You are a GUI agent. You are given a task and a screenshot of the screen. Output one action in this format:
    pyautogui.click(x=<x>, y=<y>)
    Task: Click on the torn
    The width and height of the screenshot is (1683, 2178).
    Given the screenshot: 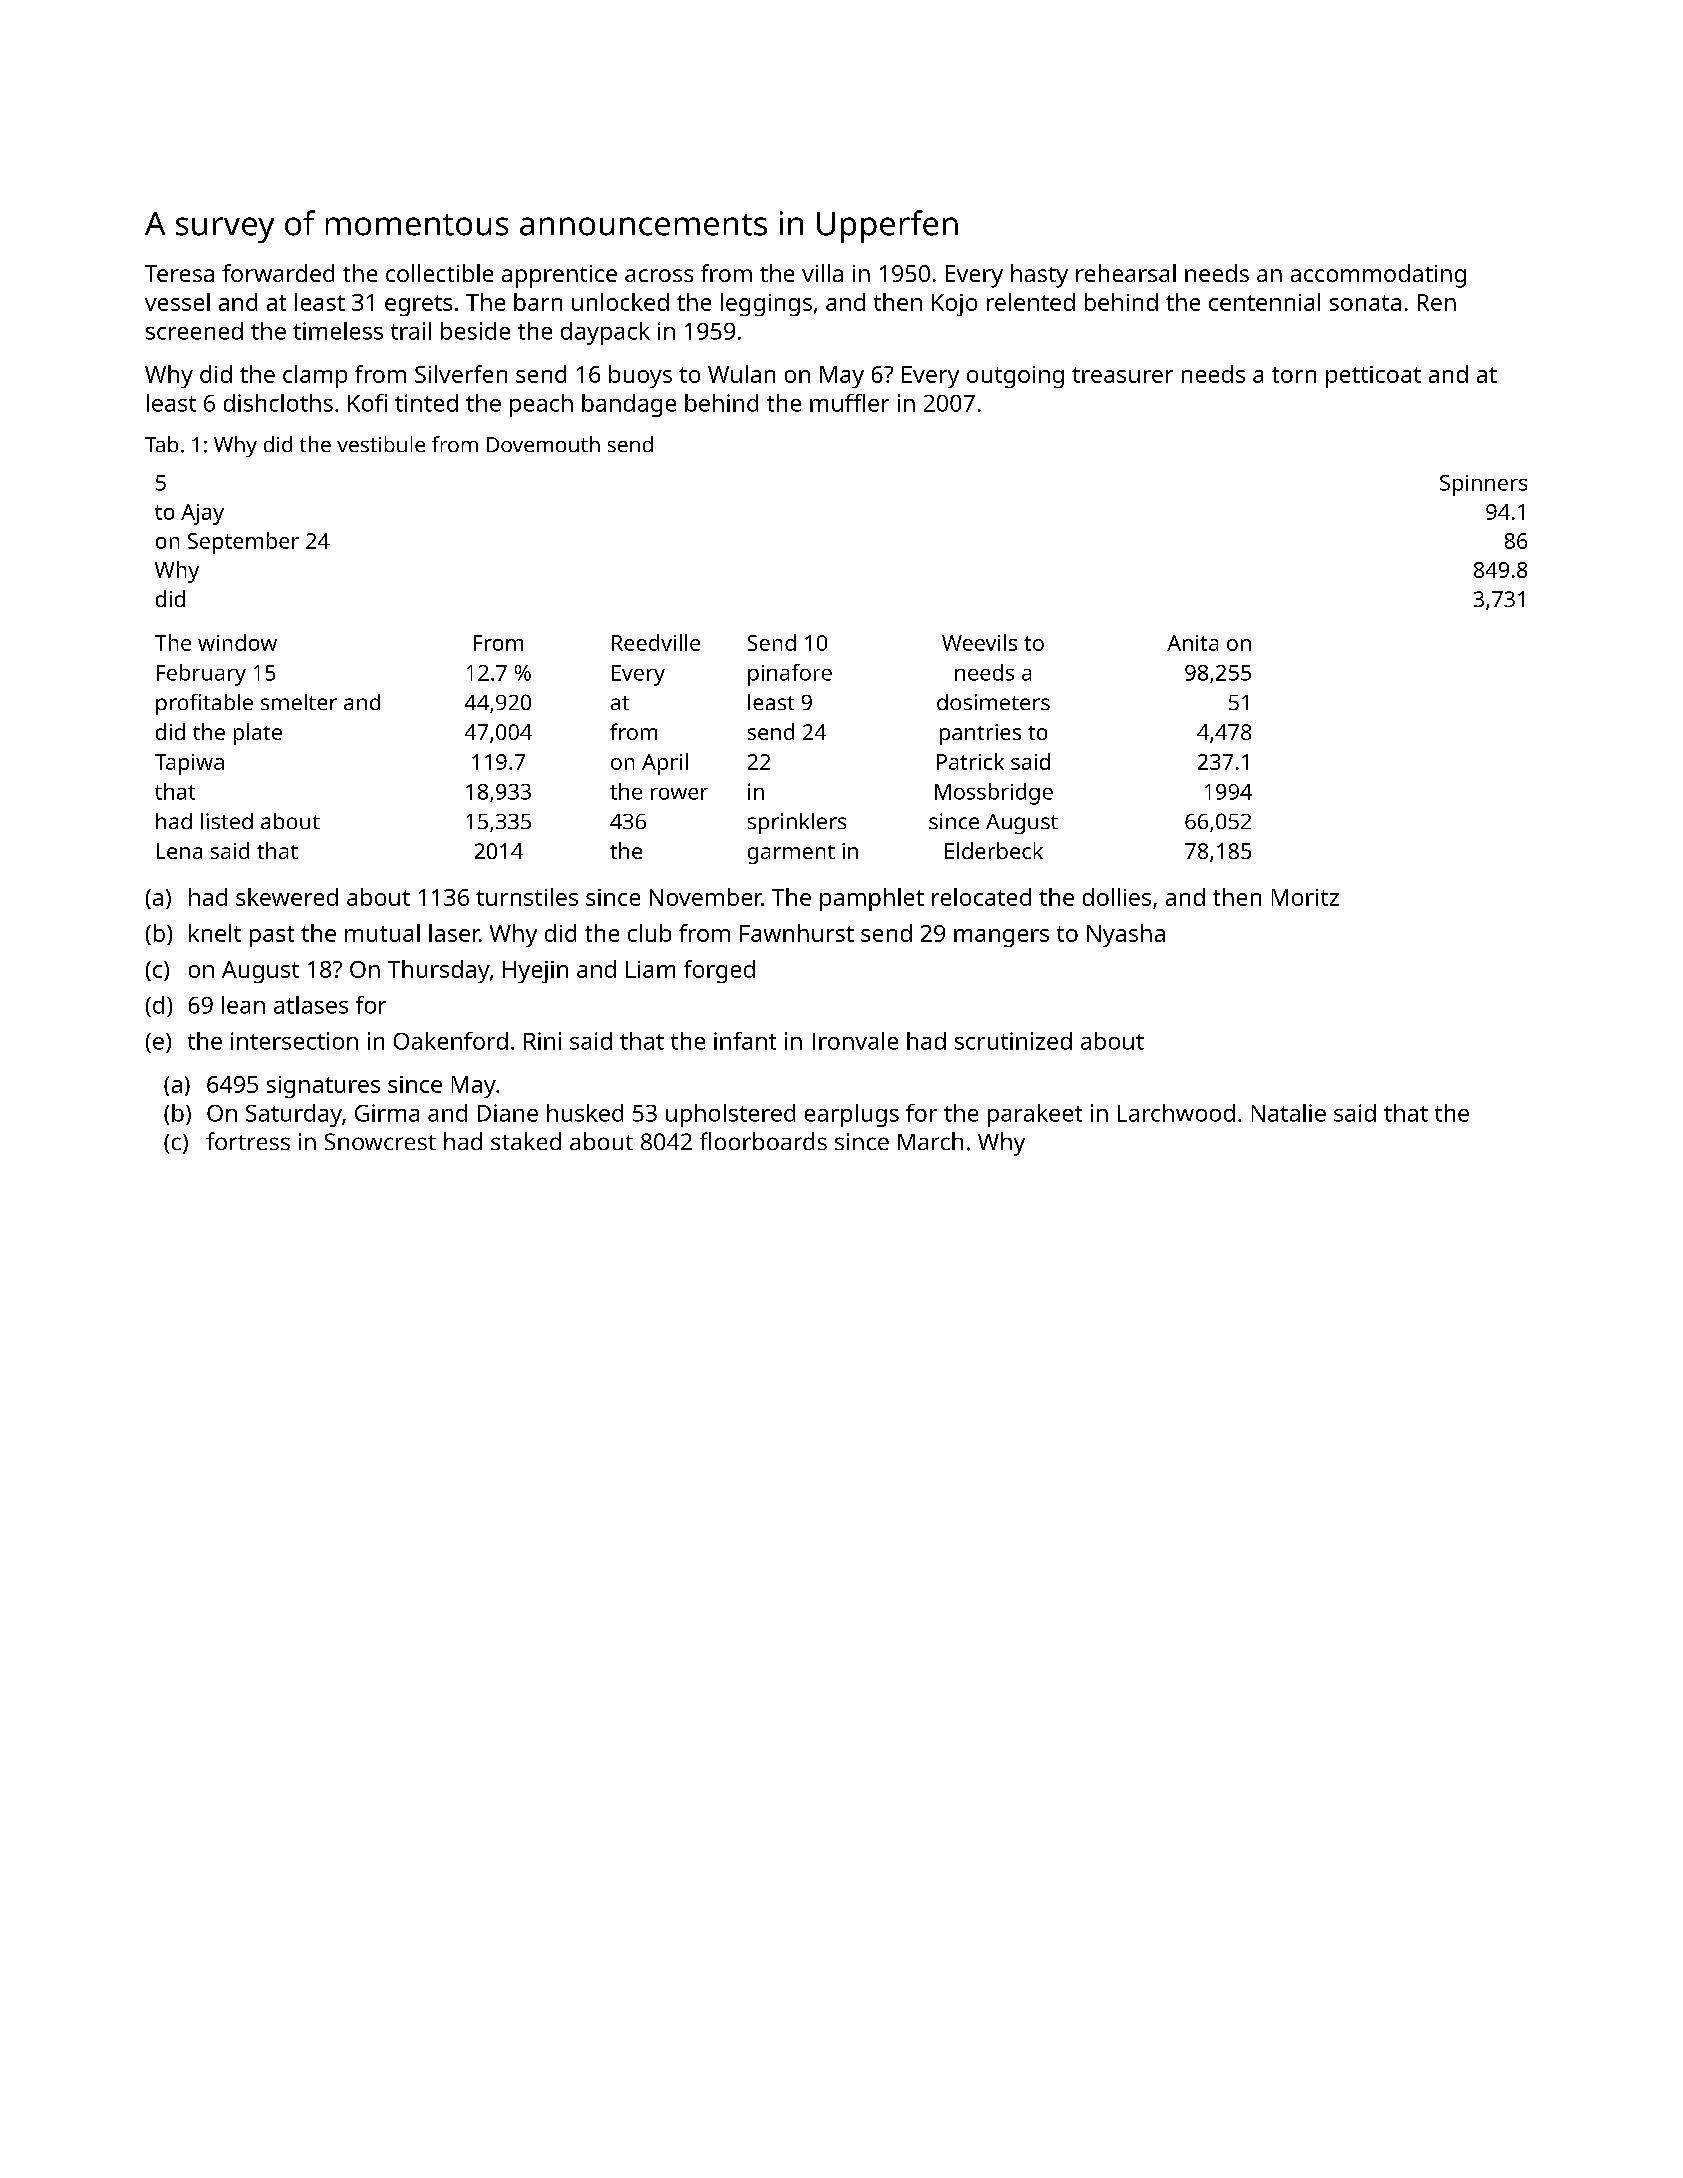 What is the action you would take?
    pyautogui.click(x=1294, y=375)
